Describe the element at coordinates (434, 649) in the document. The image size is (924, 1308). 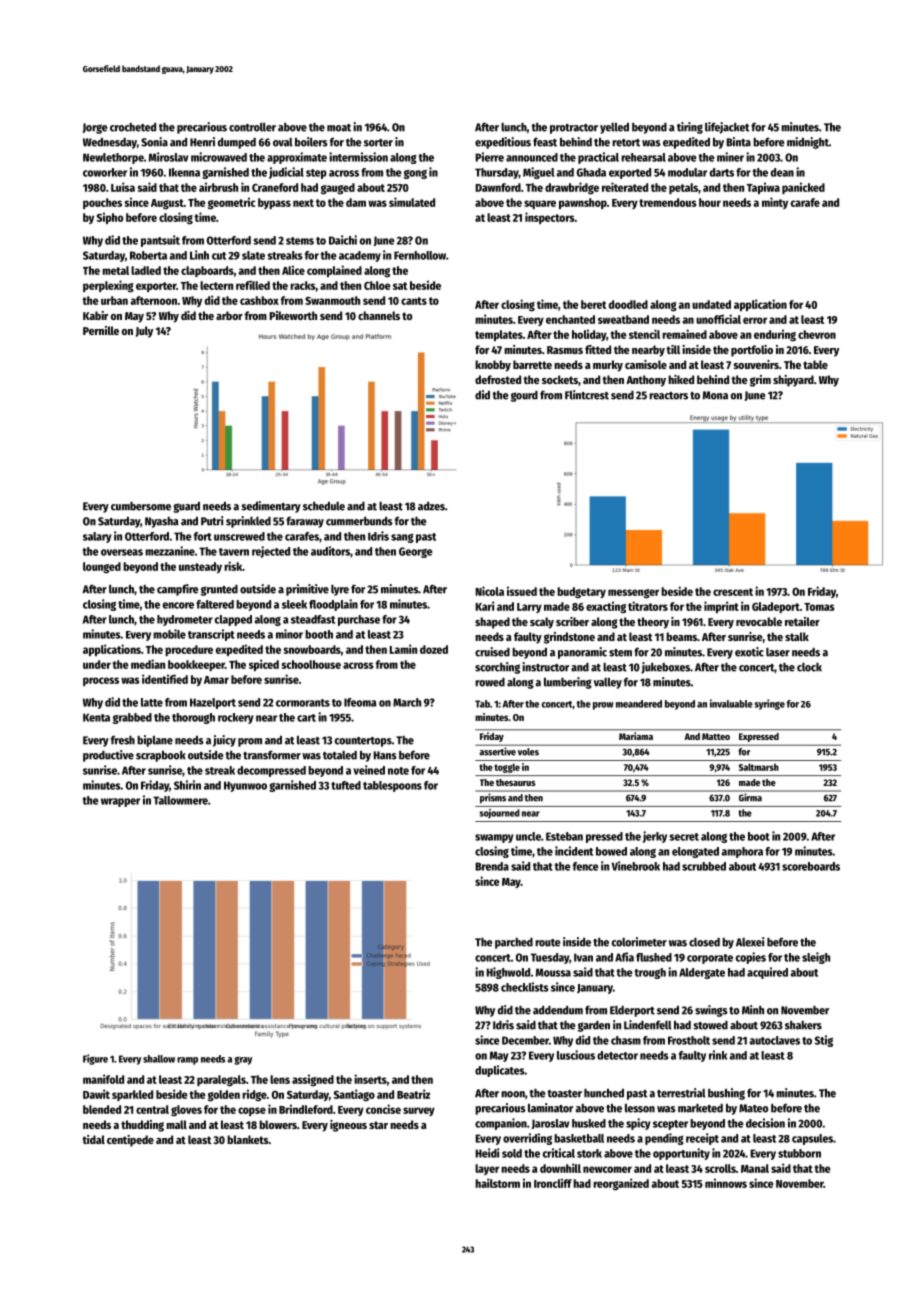
I see `dozed` at that location.
